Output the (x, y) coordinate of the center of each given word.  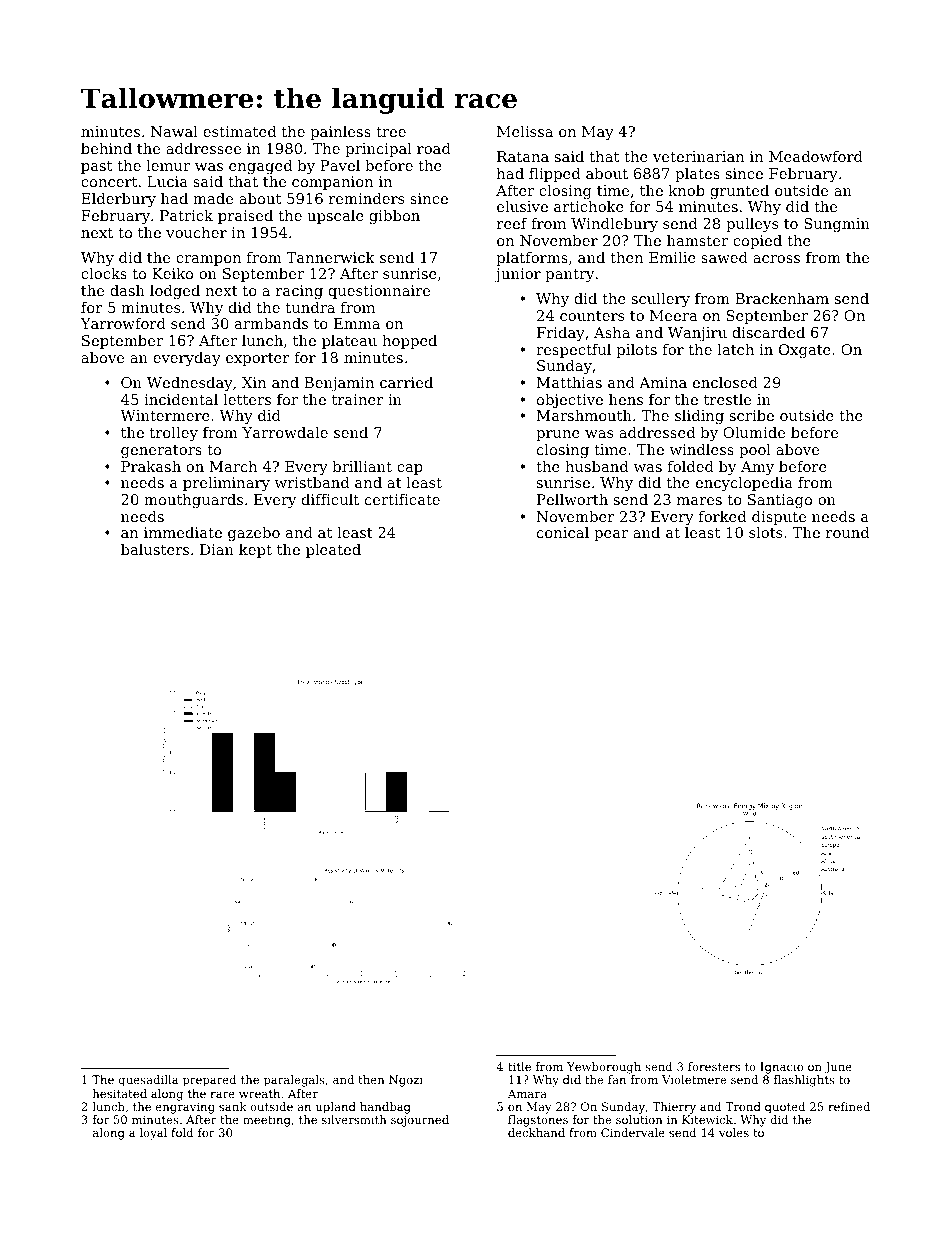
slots (765, 532)
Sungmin (837, 225)
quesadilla (148, 1081)
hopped (409, 342)
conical (563, 532)
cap (410, 469)
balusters (155, 549)
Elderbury (118, 200)
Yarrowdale (285, 432)
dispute (779, 518)
